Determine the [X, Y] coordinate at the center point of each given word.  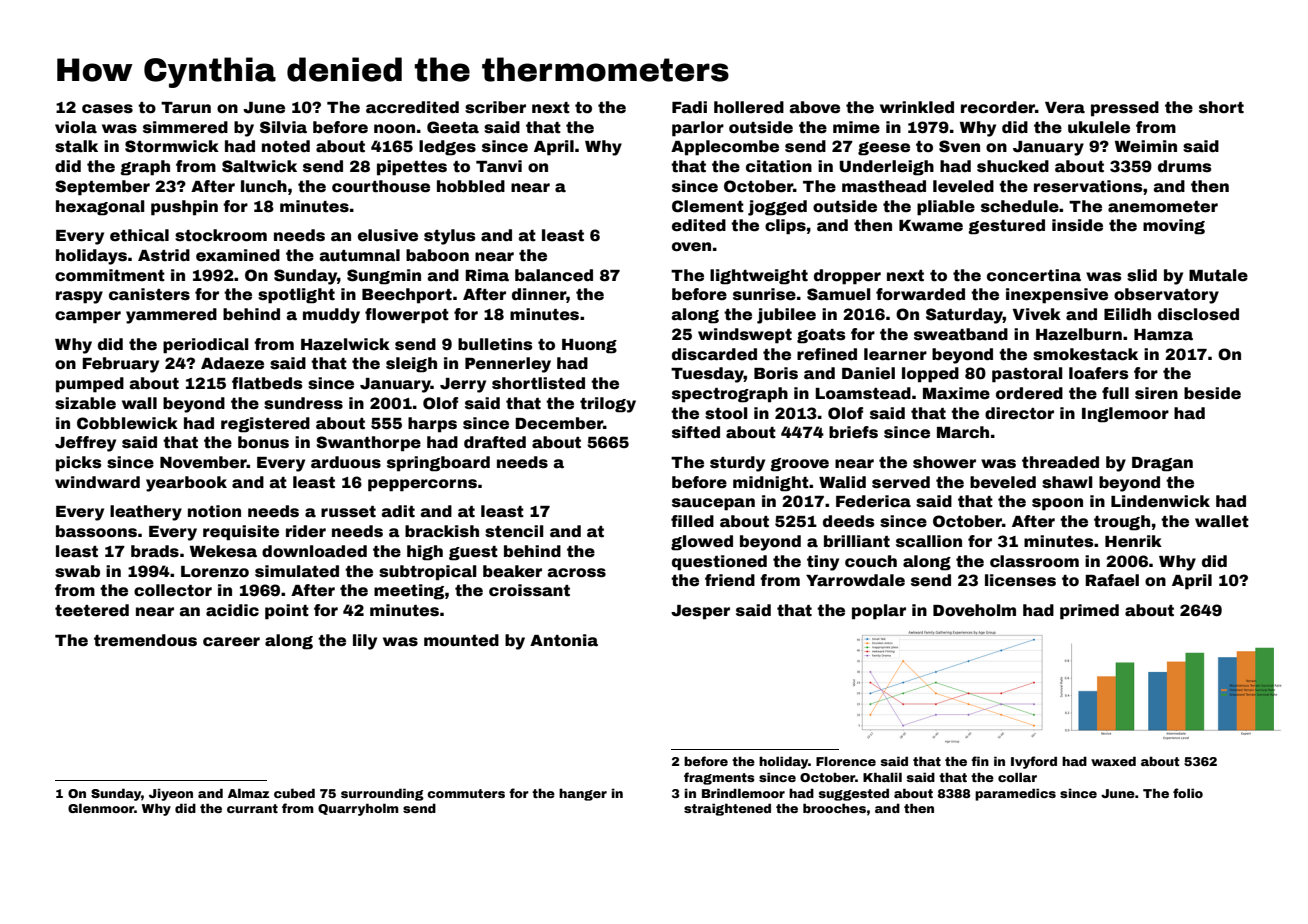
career [231, 642]
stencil [514, 531]
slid [1142, 275]
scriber [495, 107]
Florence [846, 761]
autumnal [359, 255]
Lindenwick [1160, 501]
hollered [749, 107]
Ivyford [1034, 762]
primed [1089, 612]
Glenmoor [101, 808]
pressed [1125, 109]
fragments [719, 778]
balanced [554, 275]
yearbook [186, 484]
